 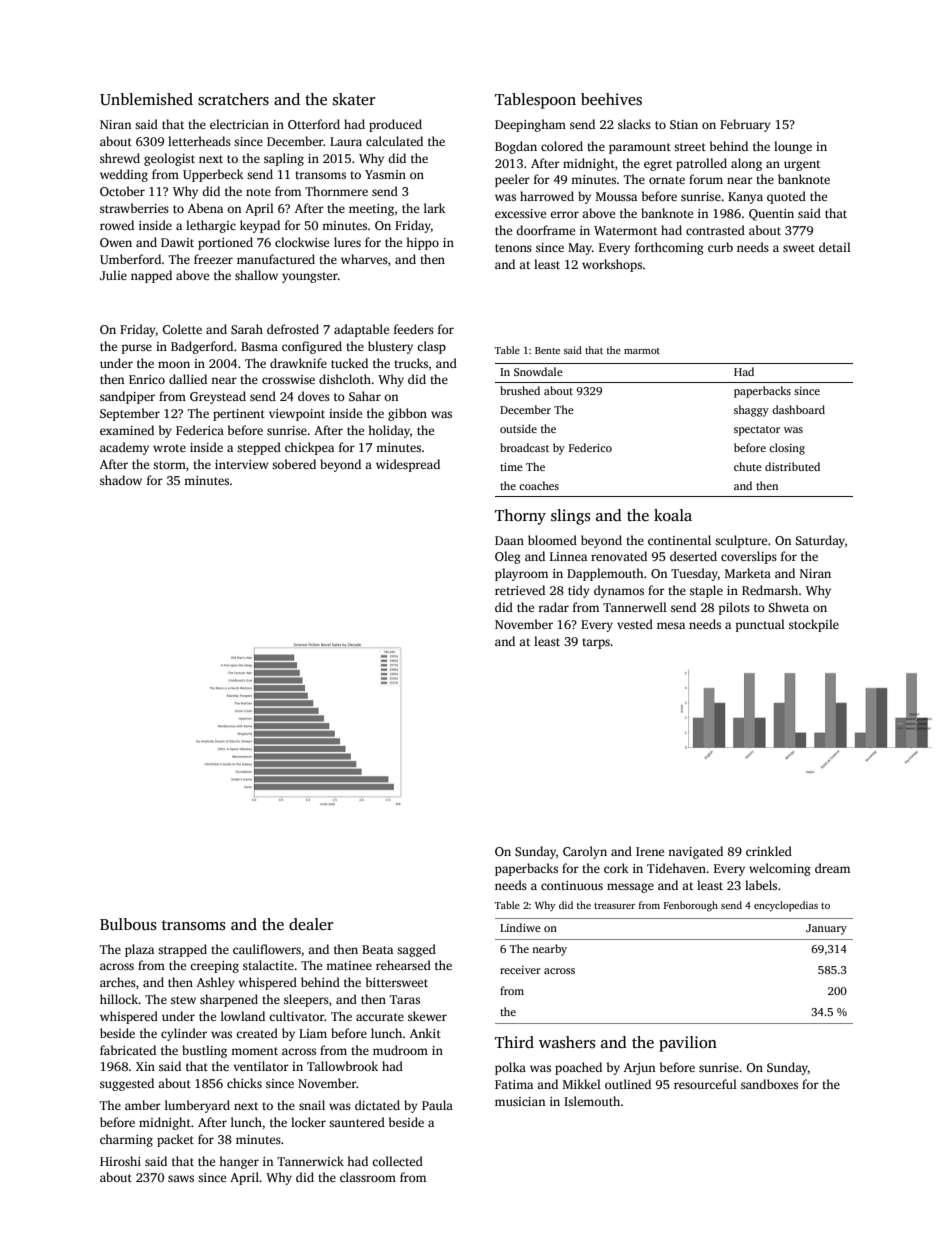 What do you see at coordinates (427, 1016) in the document?
I see `skewer` at bounding box center [427, 1016].
